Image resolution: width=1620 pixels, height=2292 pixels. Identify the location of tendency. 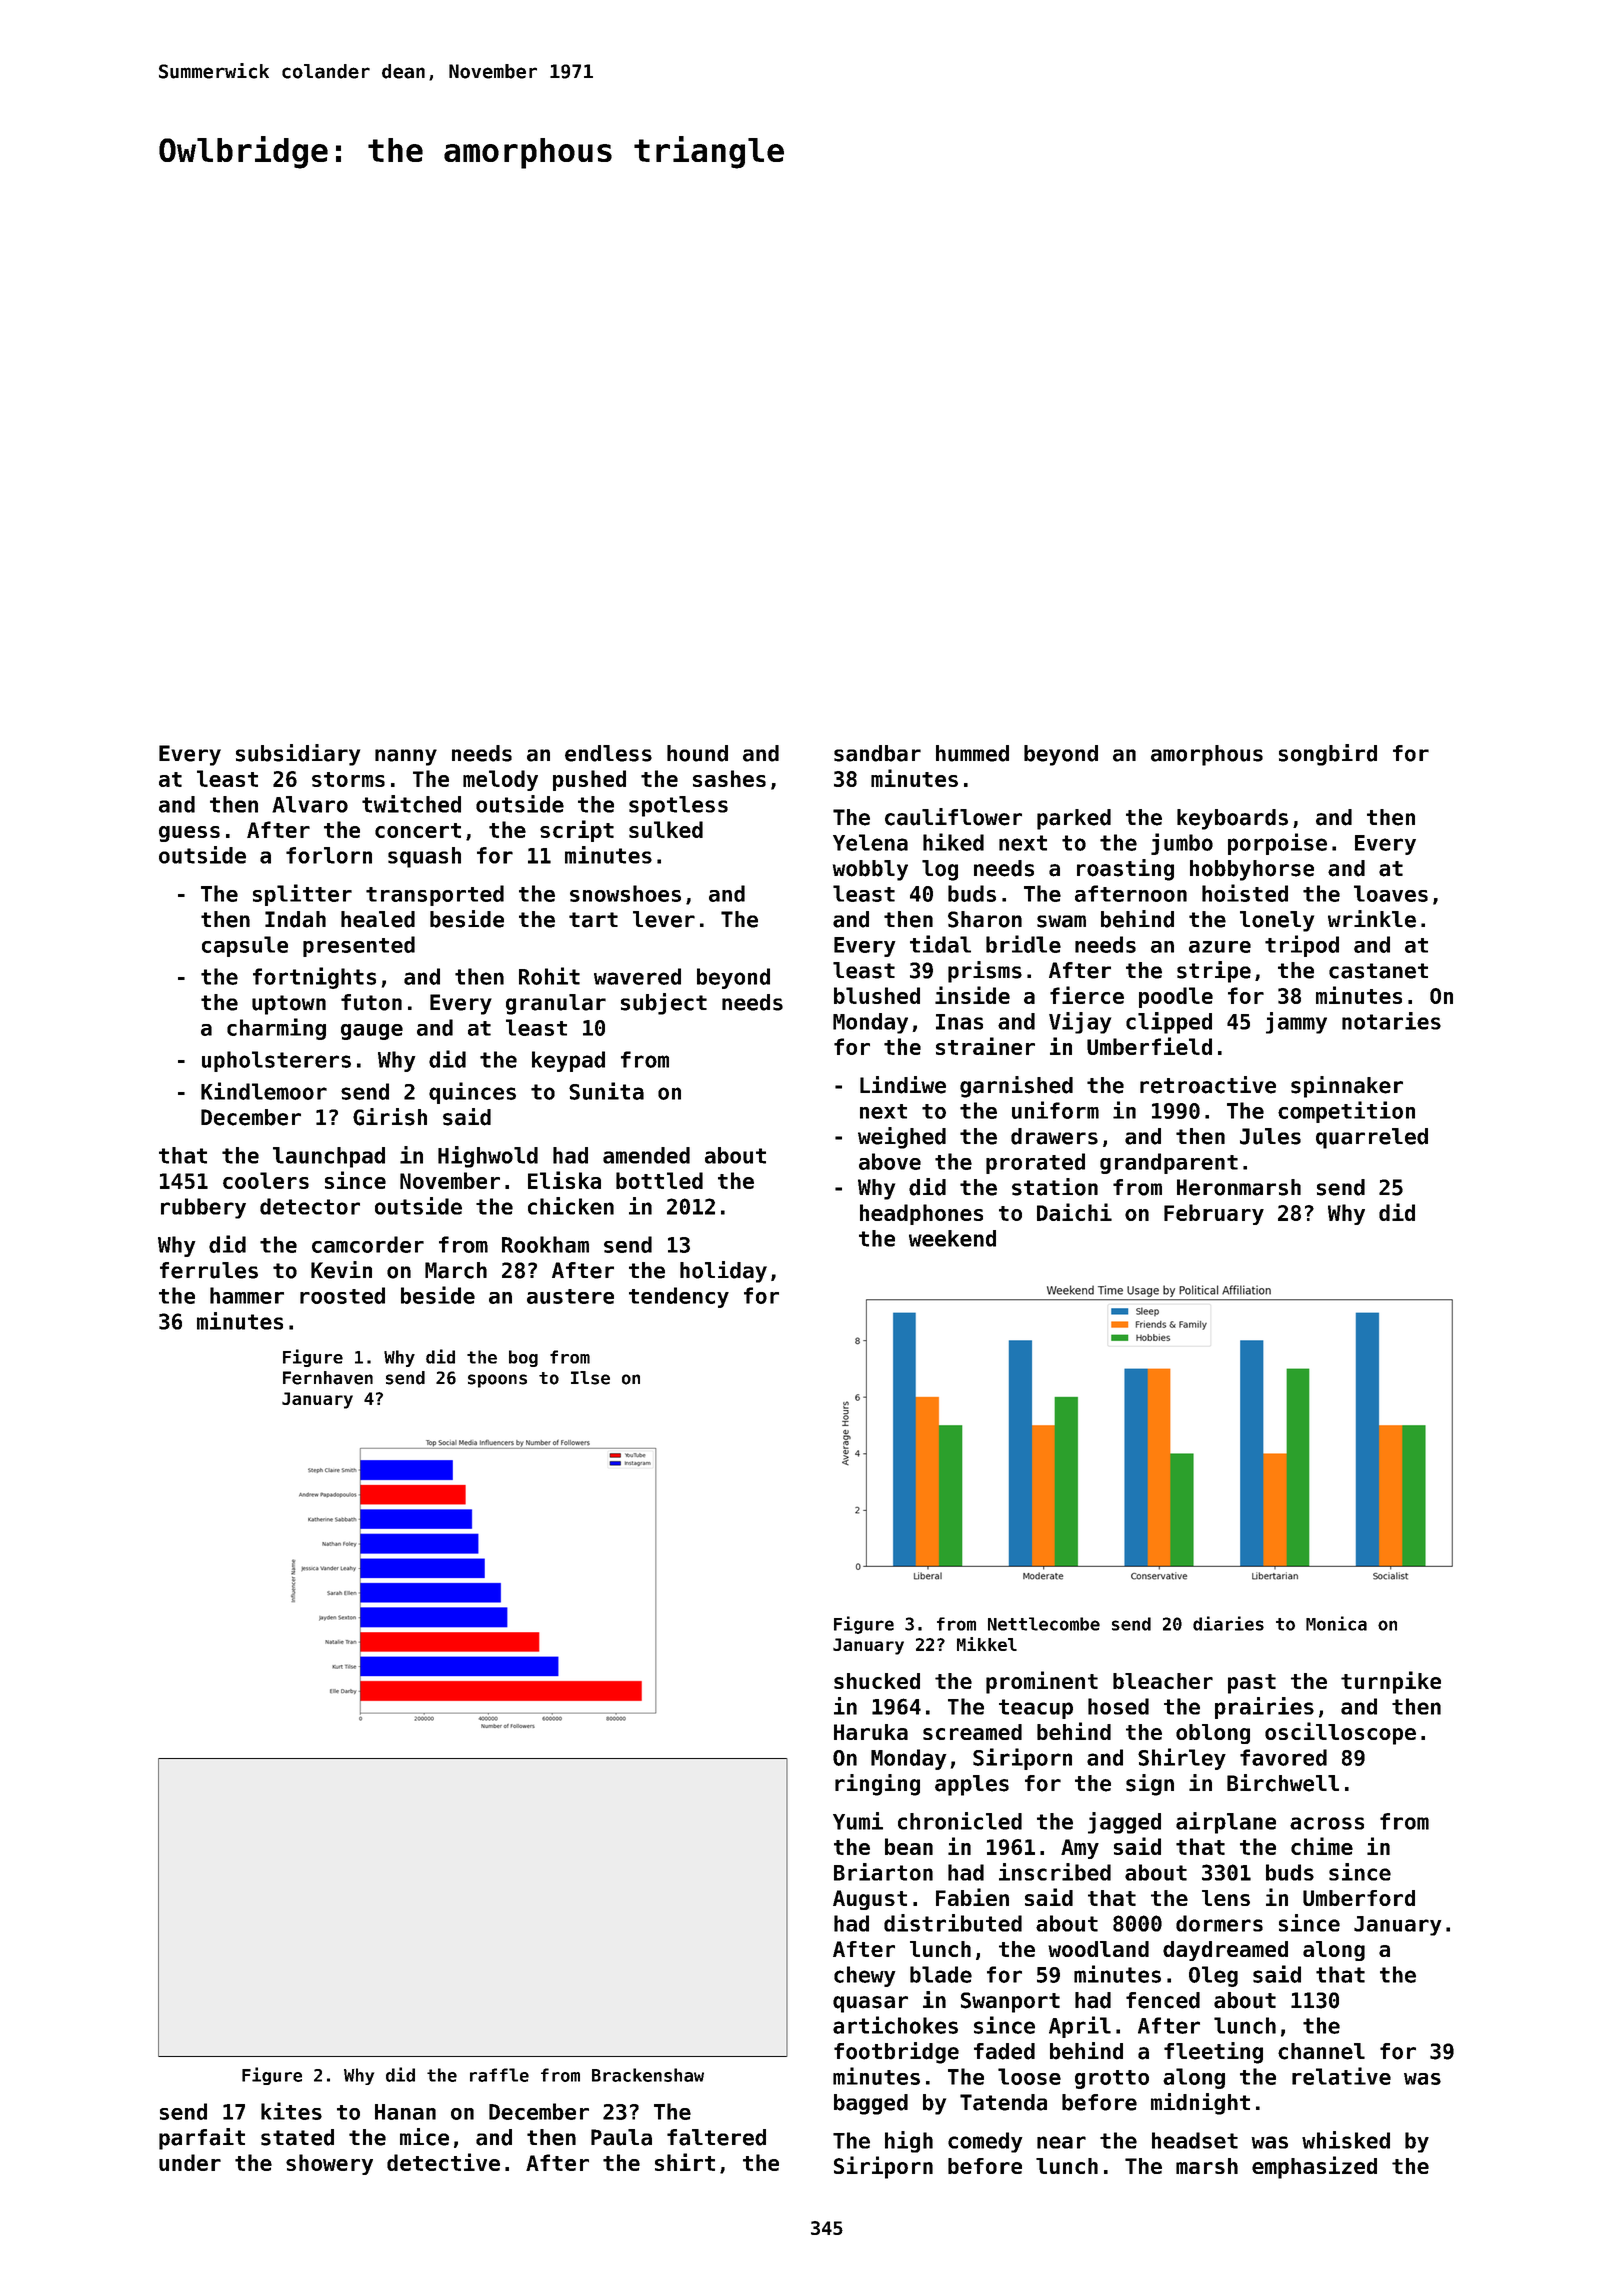
(679, 1297).
